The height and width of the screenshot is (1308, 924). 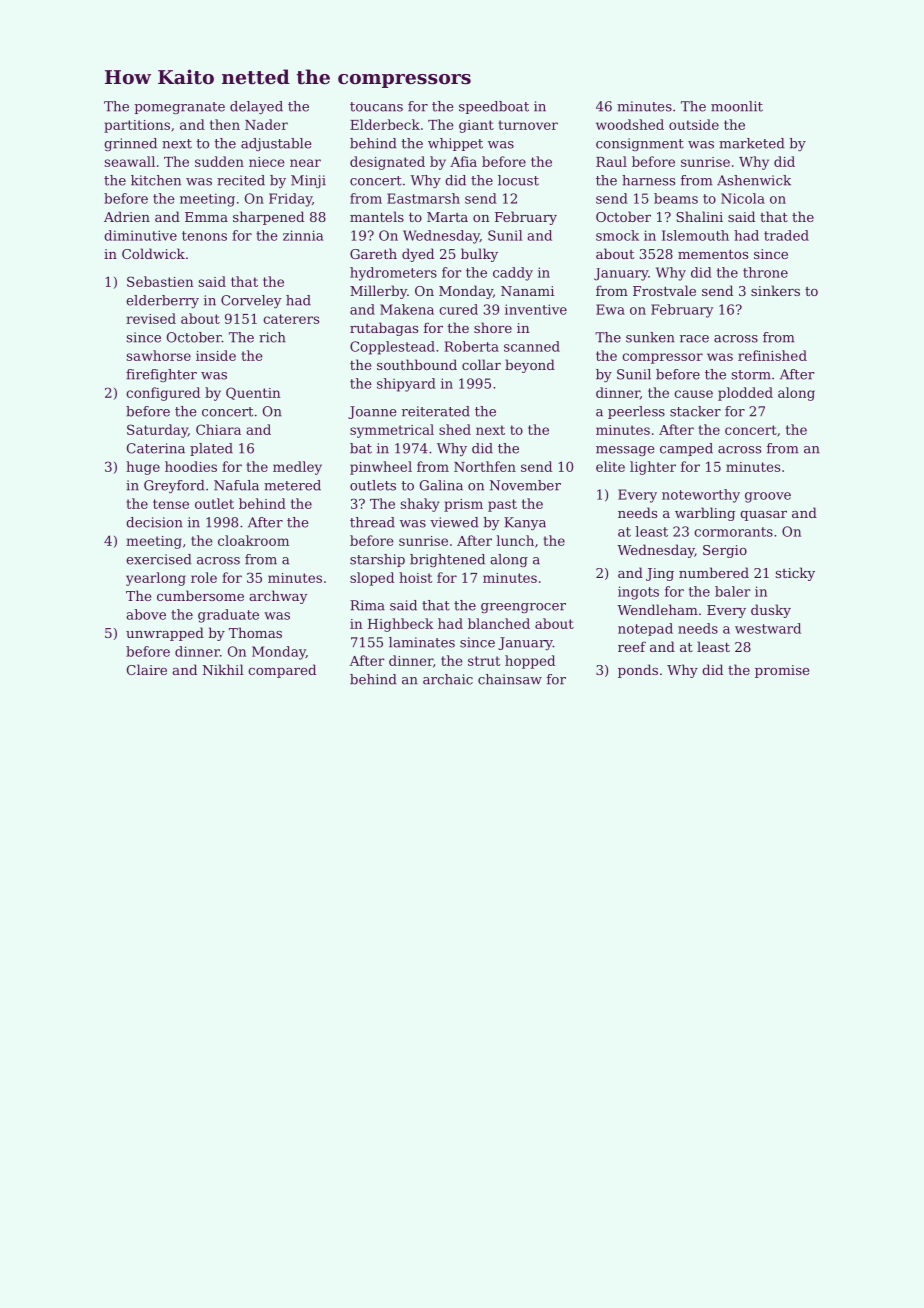 What do you see at coordinates (406, 385) in the screenshot?
I see `shipyard` at bounding box center [406, 385].
